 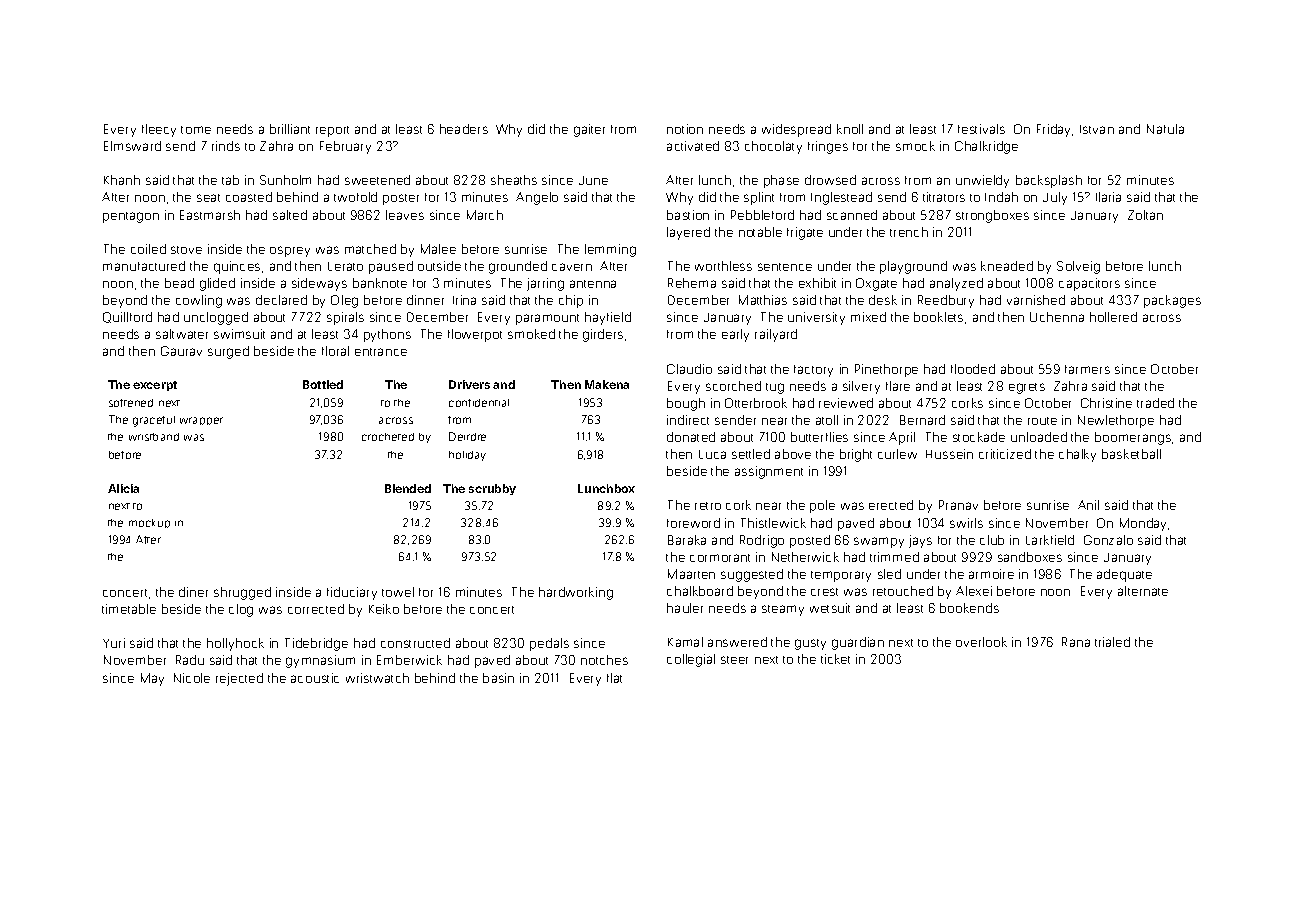 I want to click on Istvan, so click(x=1097, y=129).
